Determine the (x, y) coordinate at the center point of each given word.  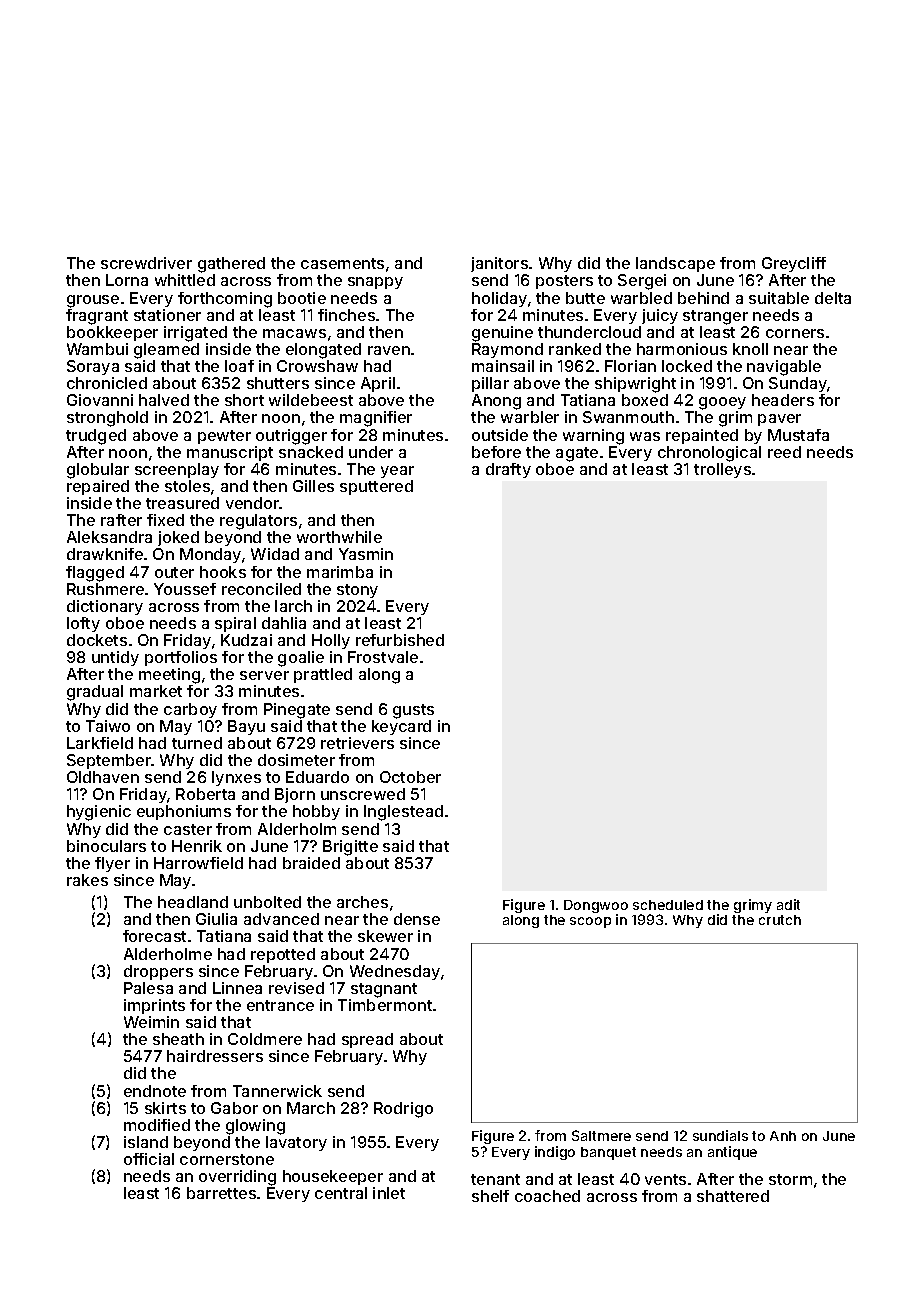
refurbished (400, 640)
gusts (413, 711)
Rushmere (105, 589)
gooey (722, 403)
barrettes (221, 1193)
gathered (231, 265)
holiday (499, 299)
